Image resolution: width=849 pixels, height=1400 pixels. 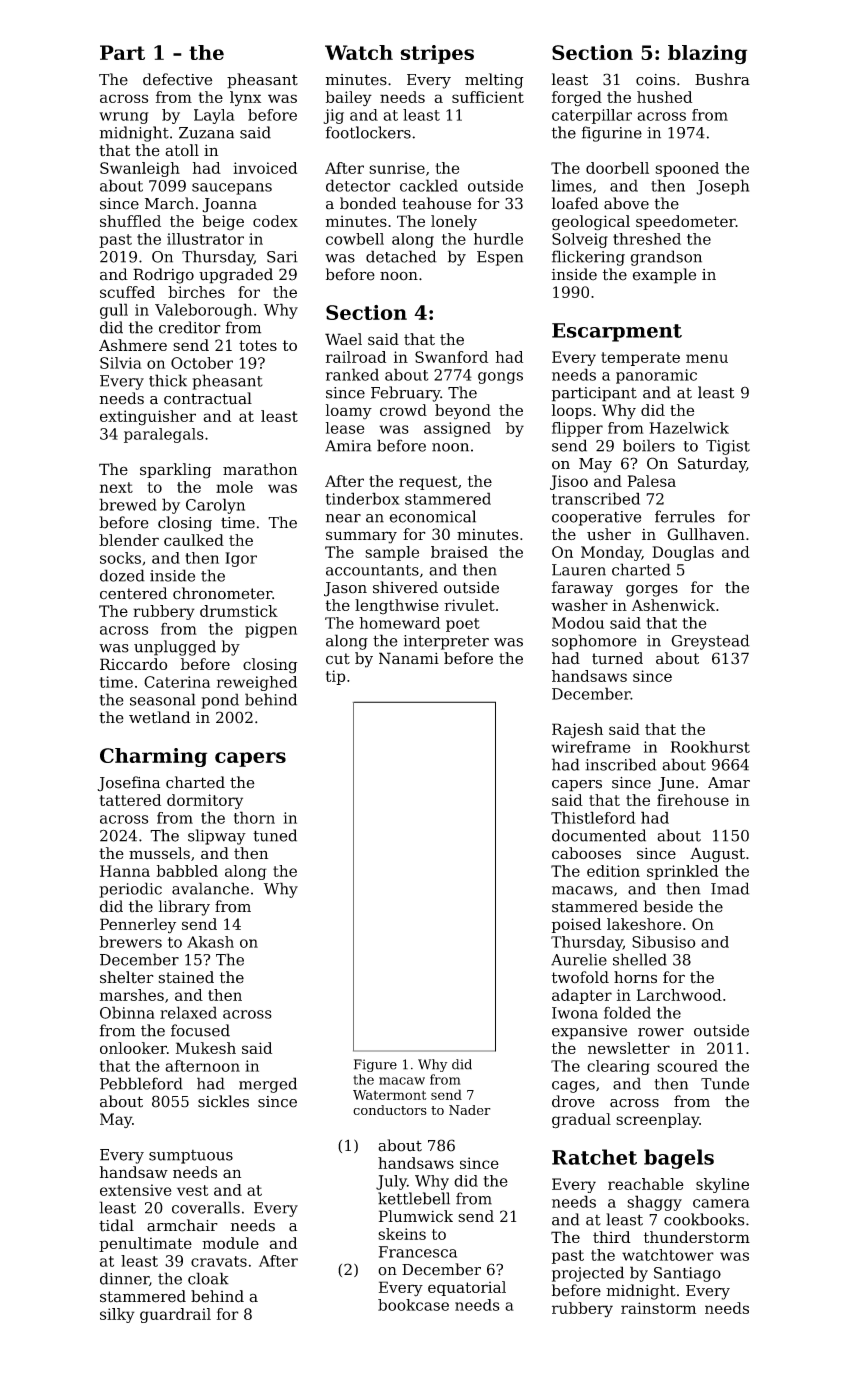 What do you see at coordinates (586, 853) in the screenshot?
I see `cabooses` at bounding box center [586, 853].
